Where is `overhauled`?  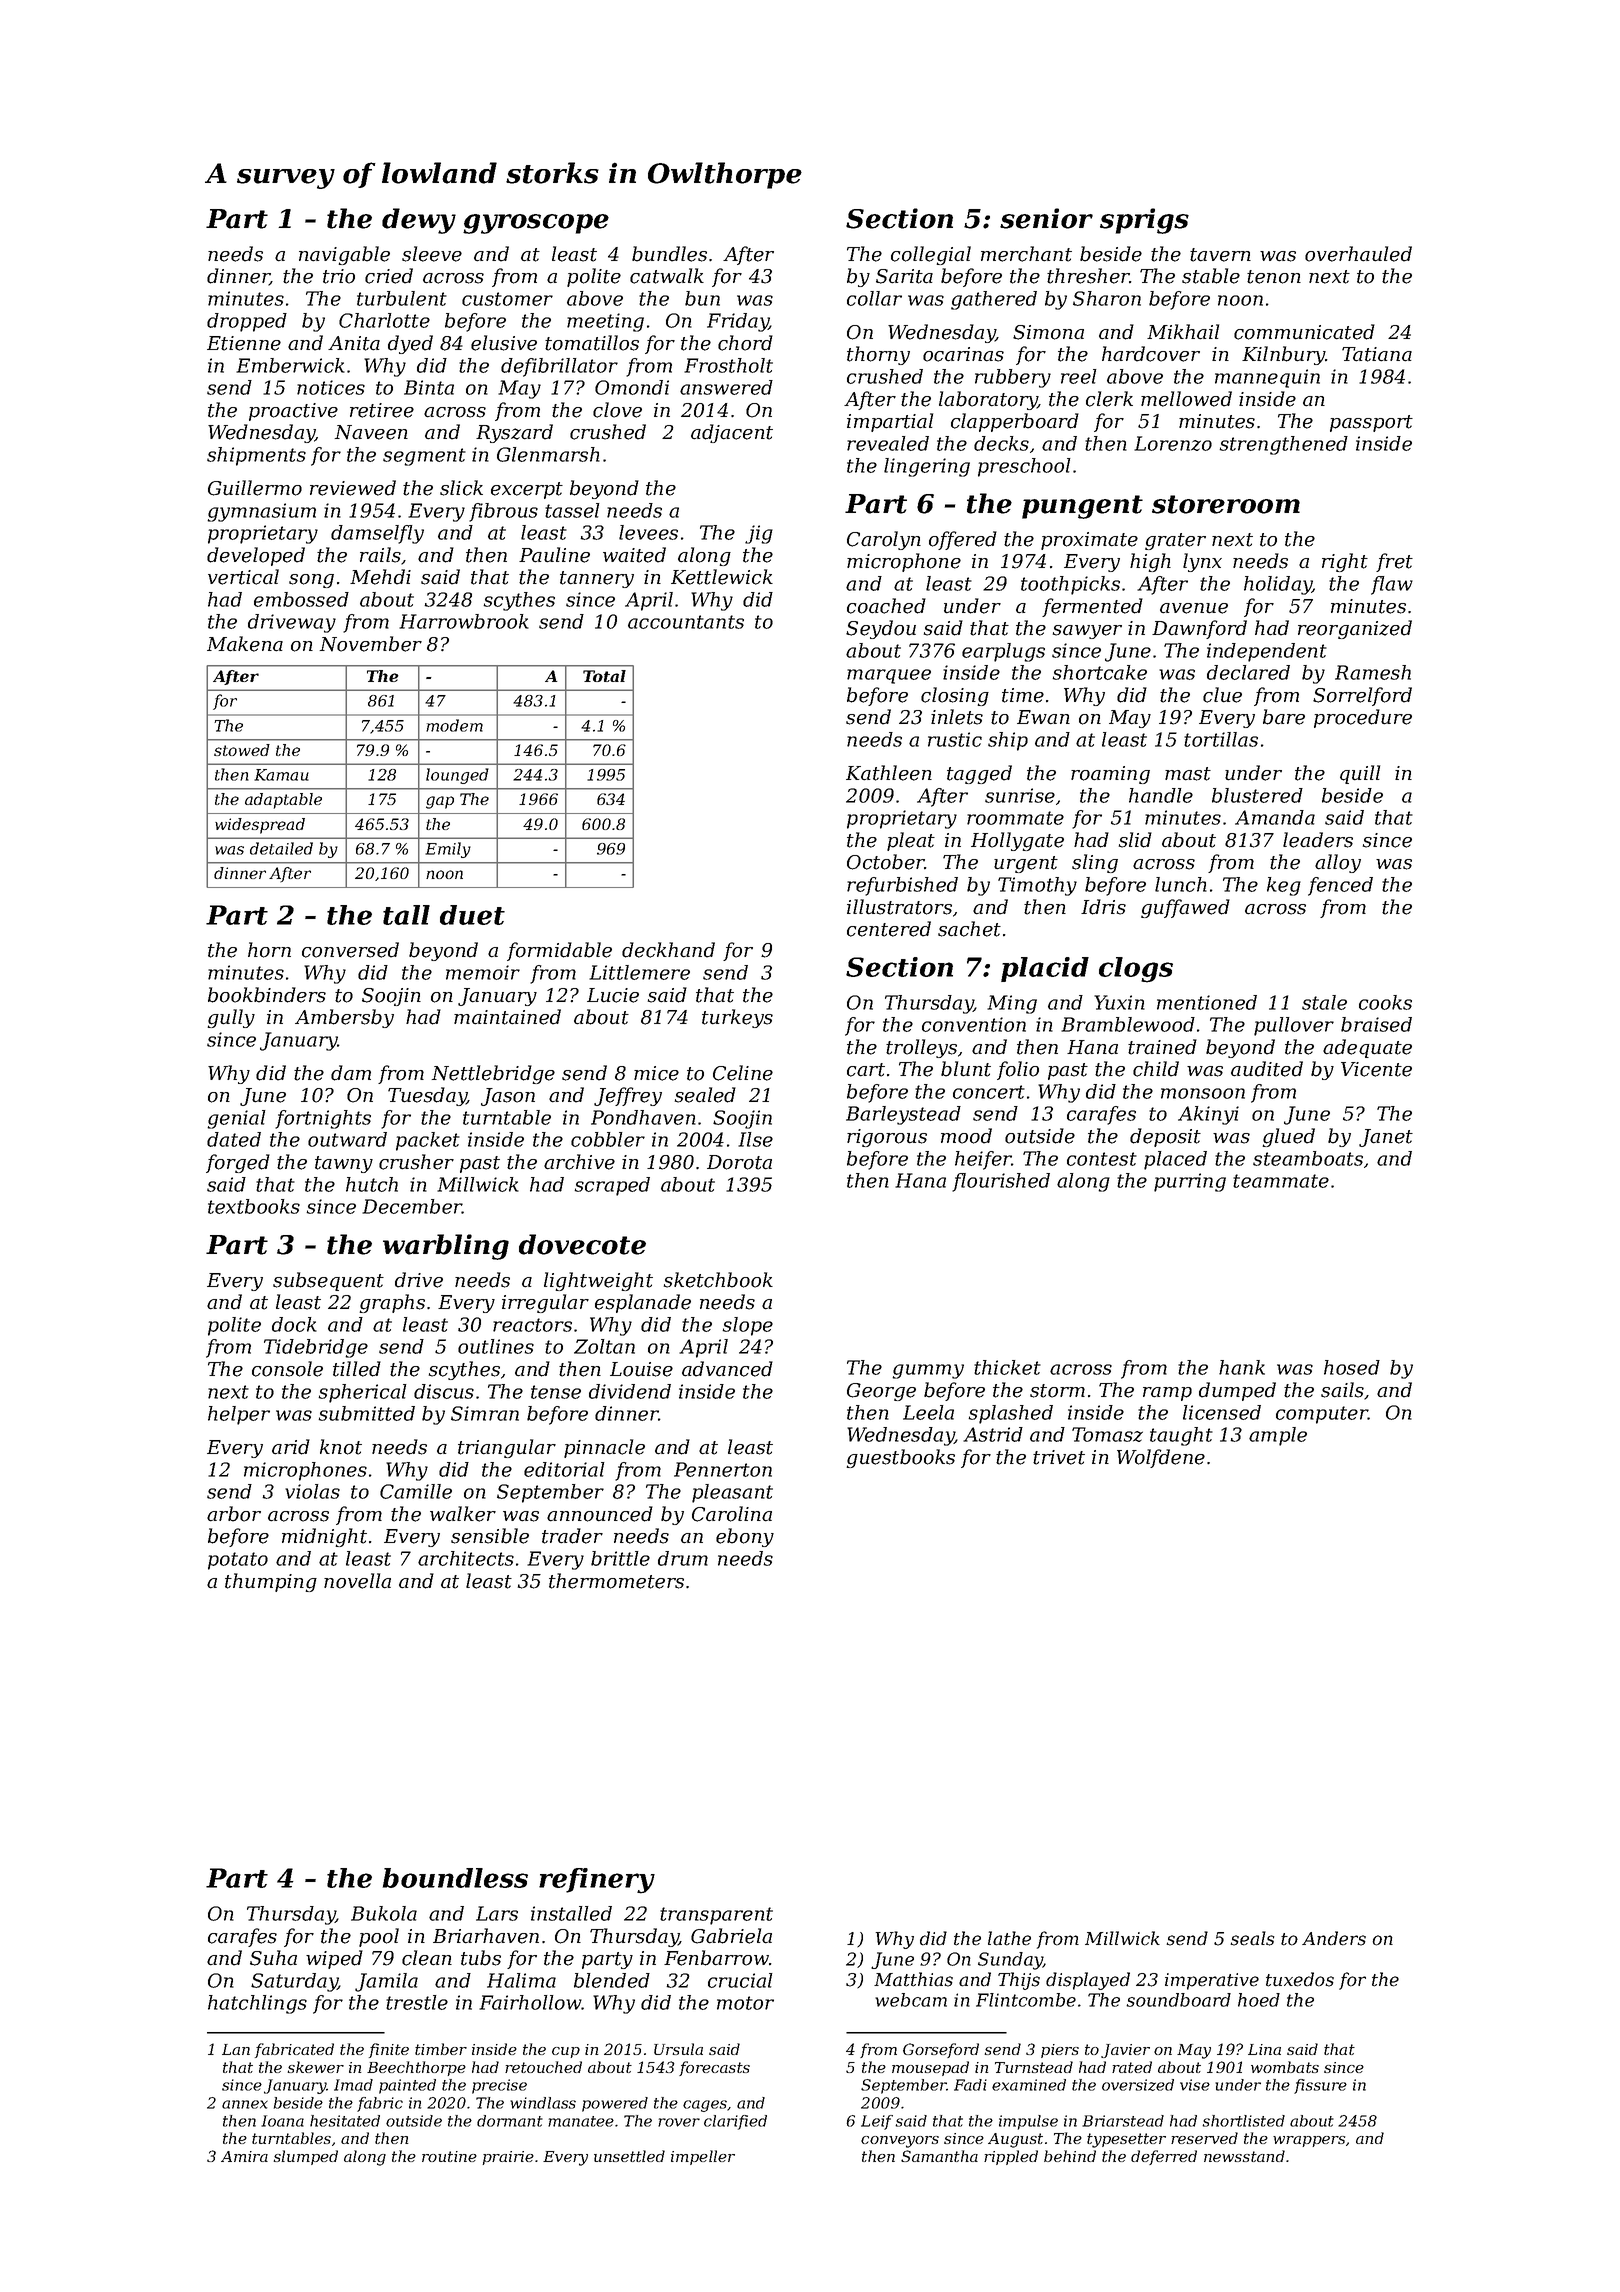 overhauled is located at coordinates (1358, 254).
